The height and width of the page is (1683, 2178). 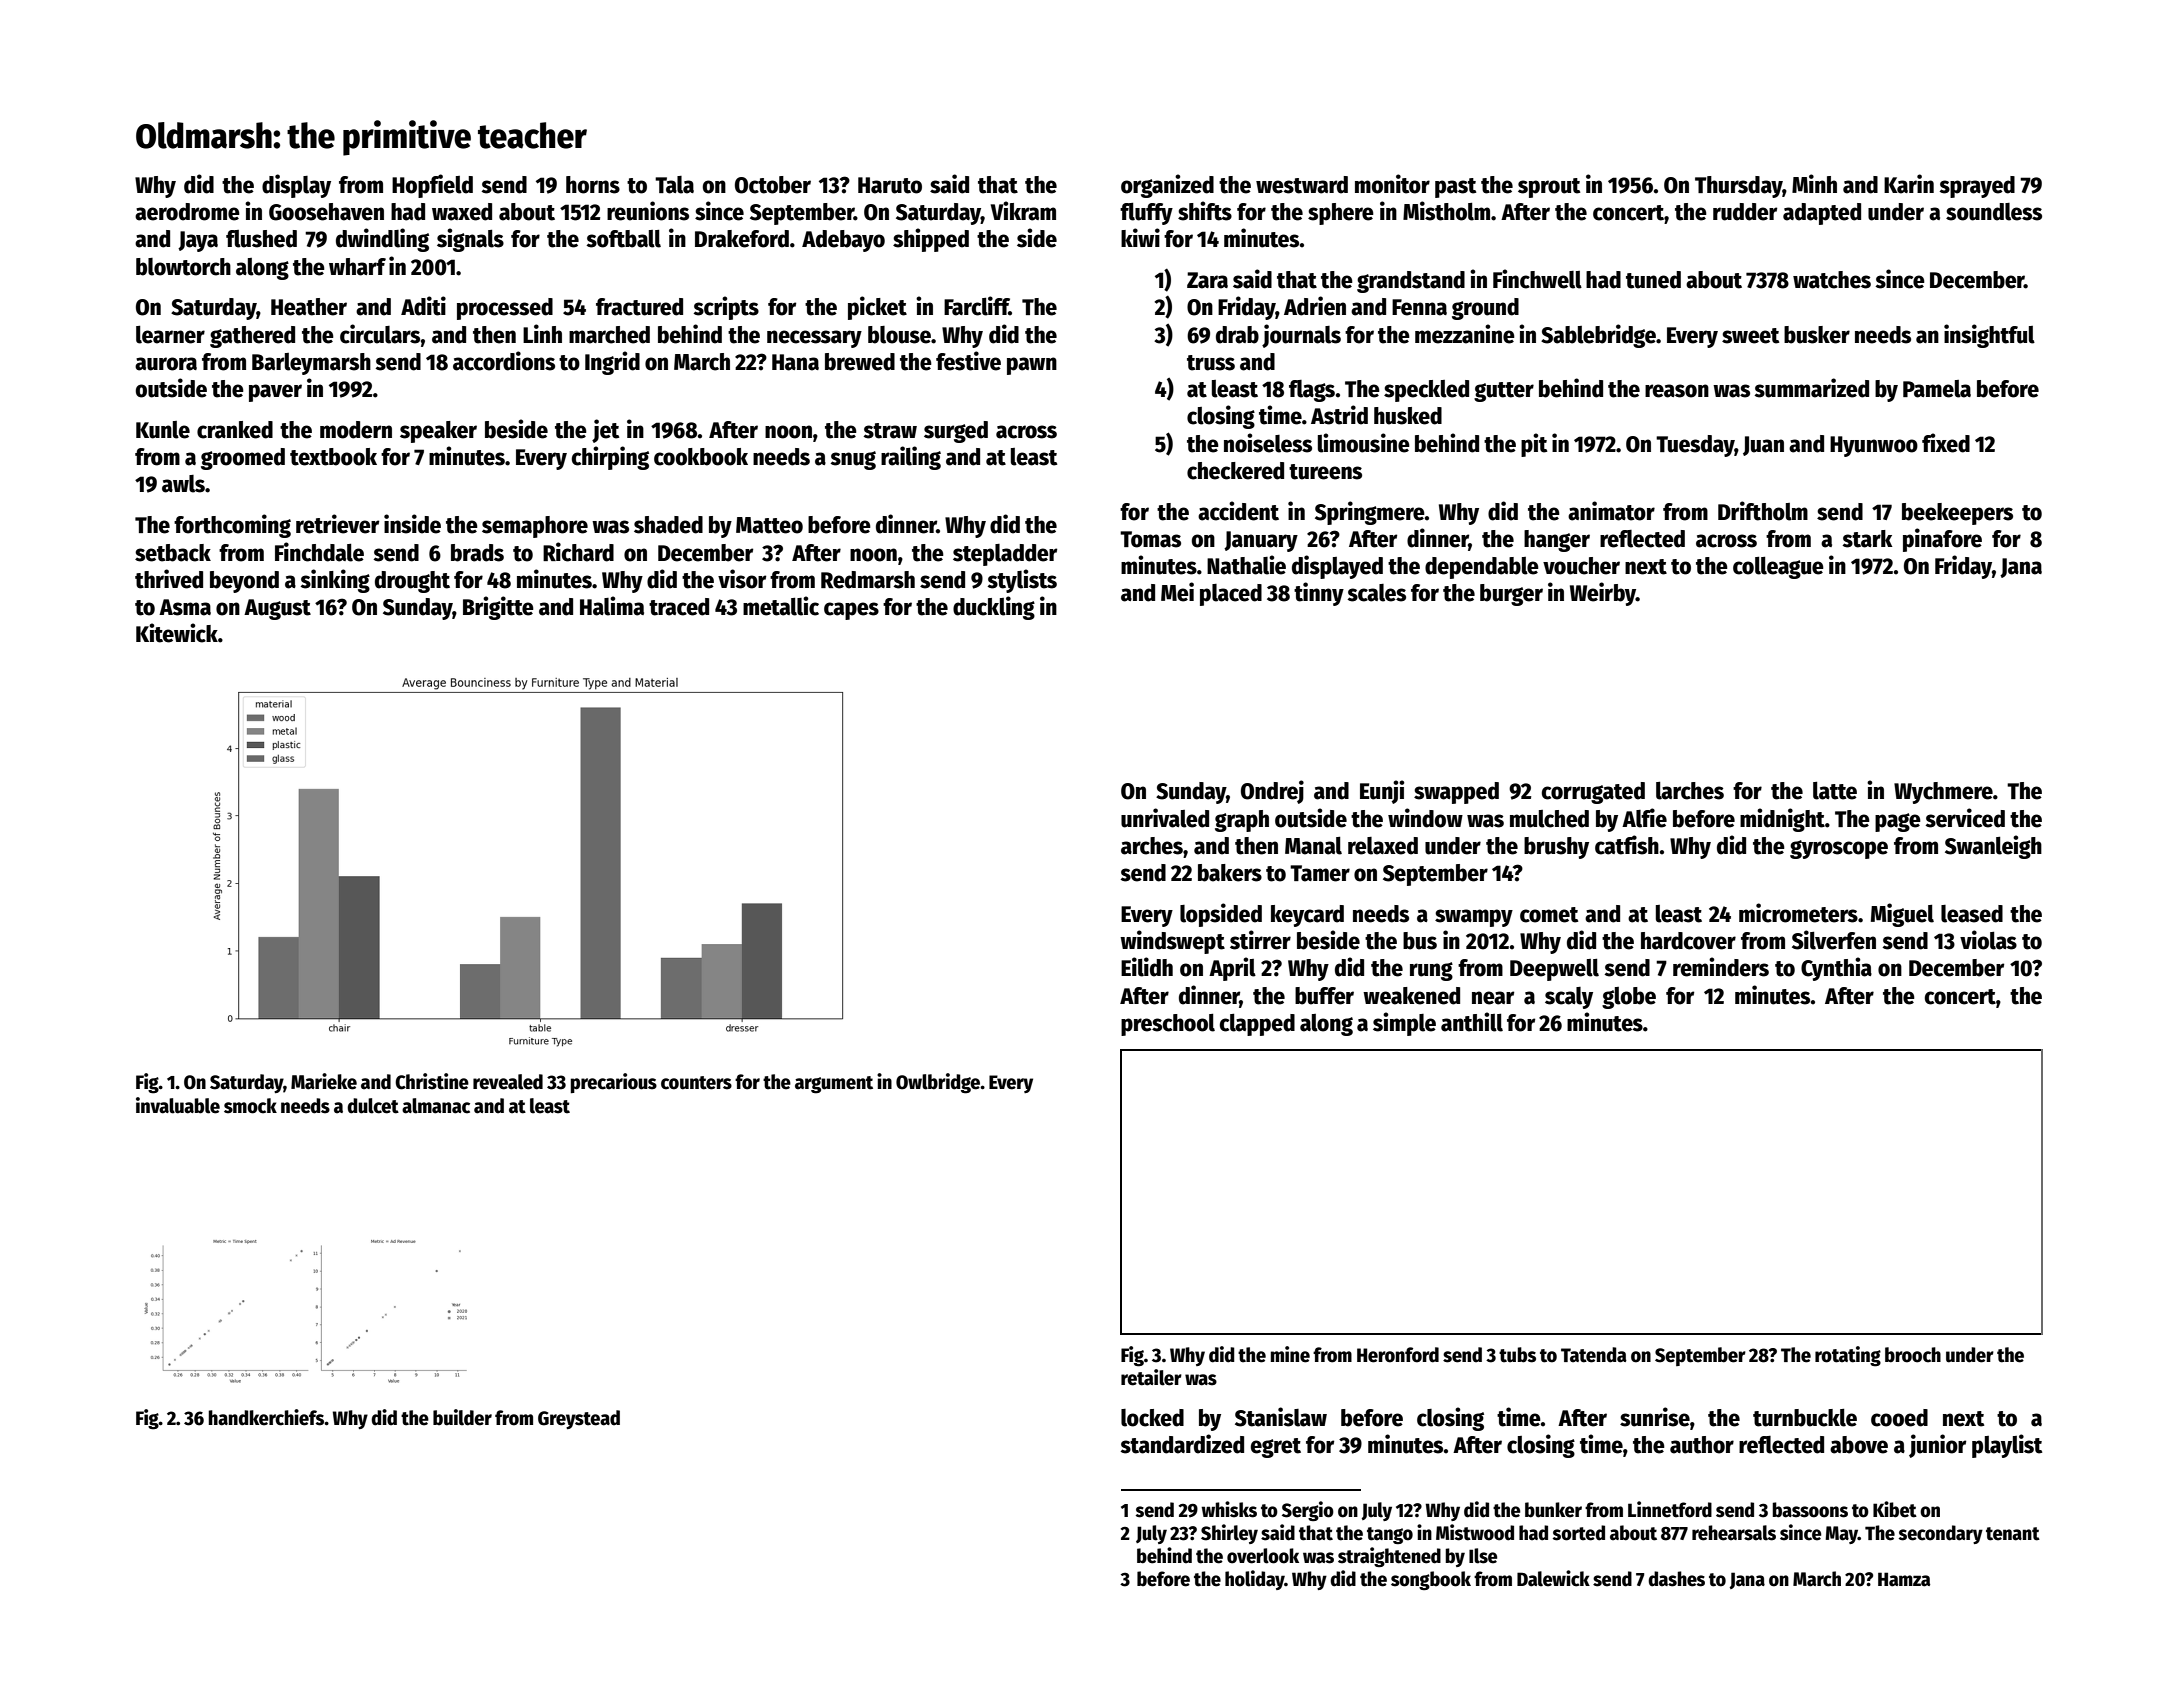 I want to click on retailer, so click(x=1151, y=1377).
